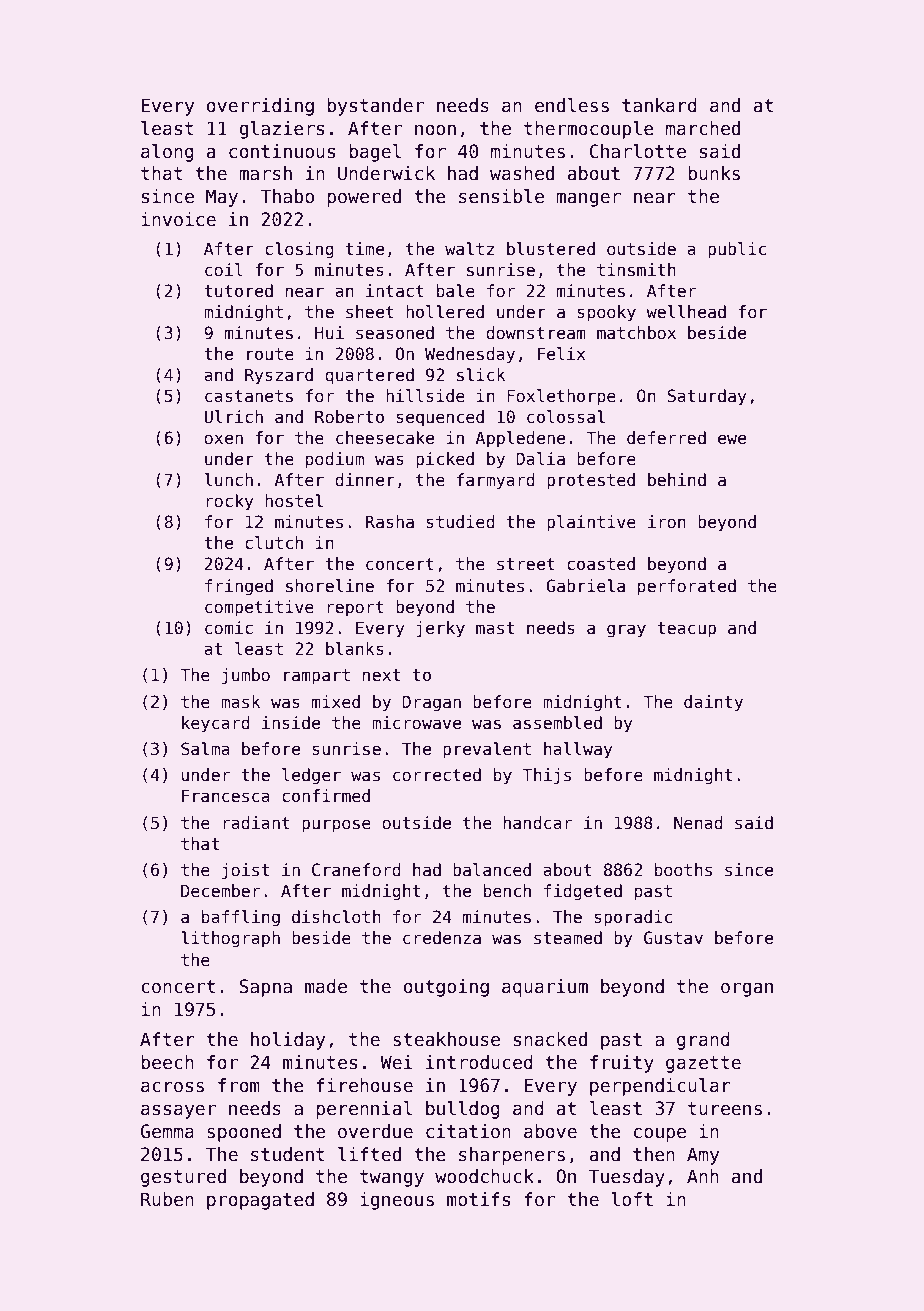 The width and height of the document is (924, 1311). Describe the element at coordinates (397, 1201) in the document. I see `igneous` at that location.
